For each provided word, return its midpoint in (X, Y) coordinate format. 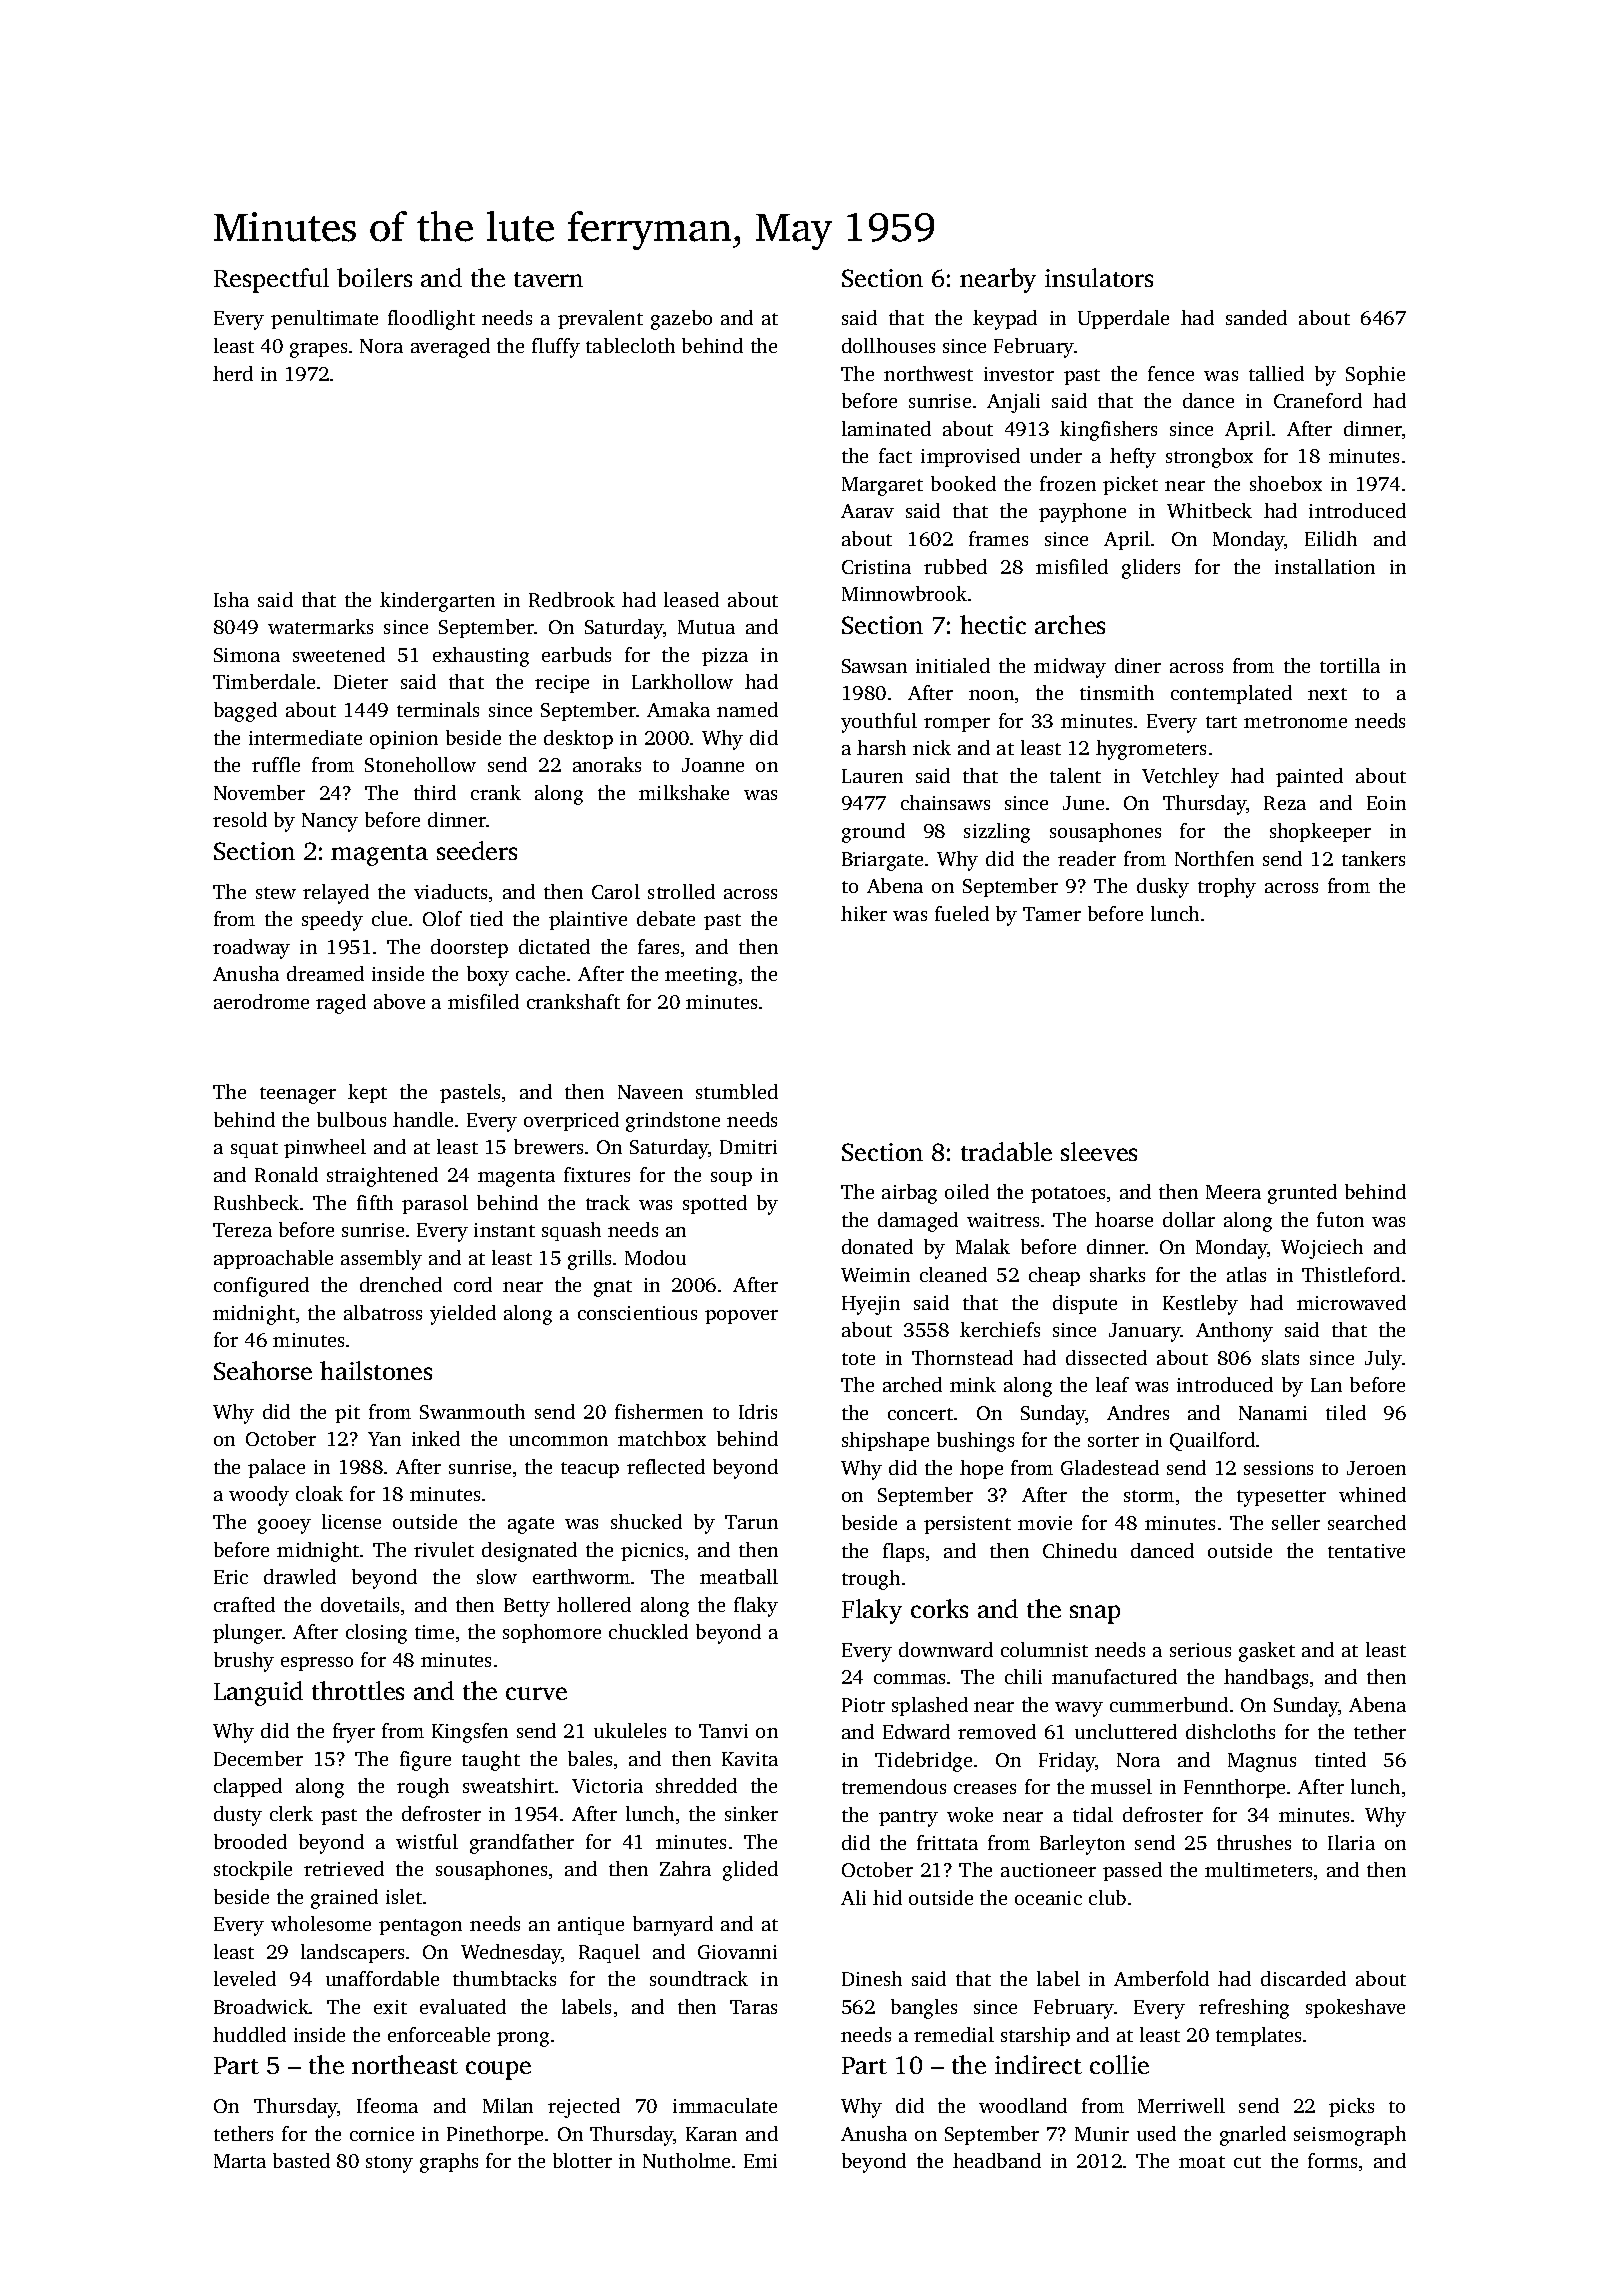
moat (1202, 2162)
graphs (449, 2163)
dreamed (325, 973)
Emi (760, 2161)
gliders (1151, 569)
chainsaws (945, 802)
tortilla (1350, 665)
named (747, 709)
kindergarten (437, 602)
